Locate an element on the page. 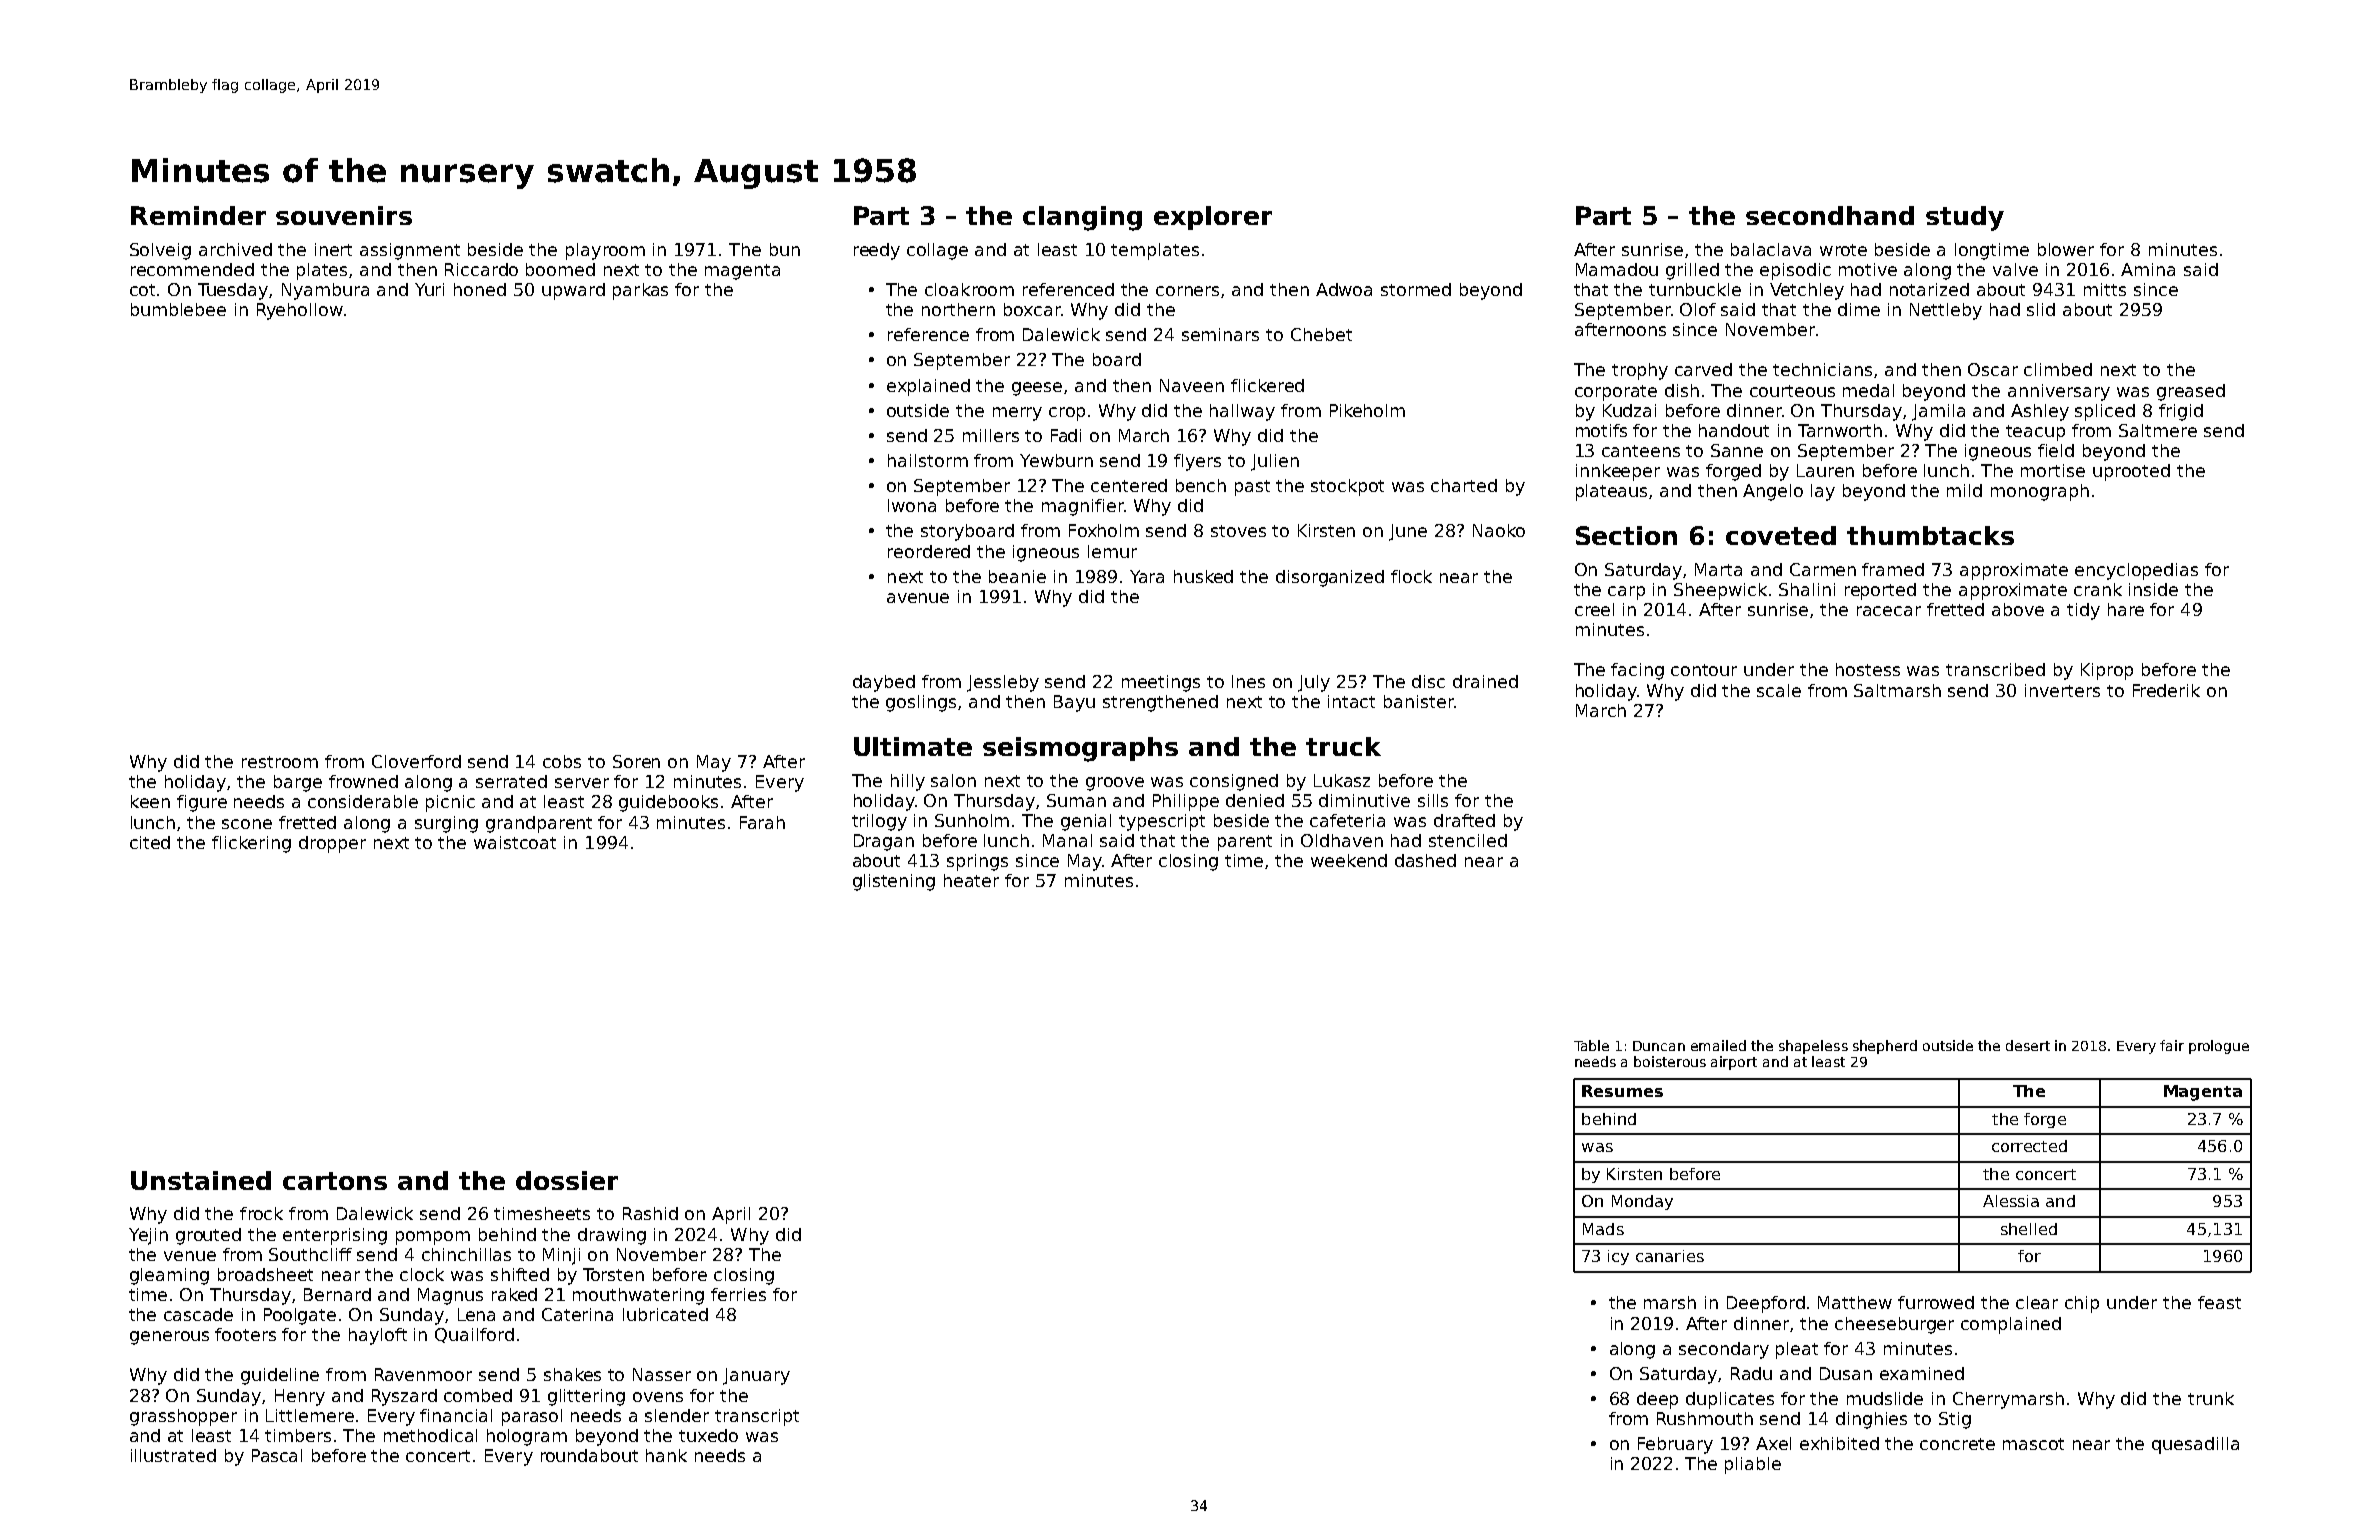 The width and height of the document is (2380, 1540). Yuri is located at coordinates (429, 289).
